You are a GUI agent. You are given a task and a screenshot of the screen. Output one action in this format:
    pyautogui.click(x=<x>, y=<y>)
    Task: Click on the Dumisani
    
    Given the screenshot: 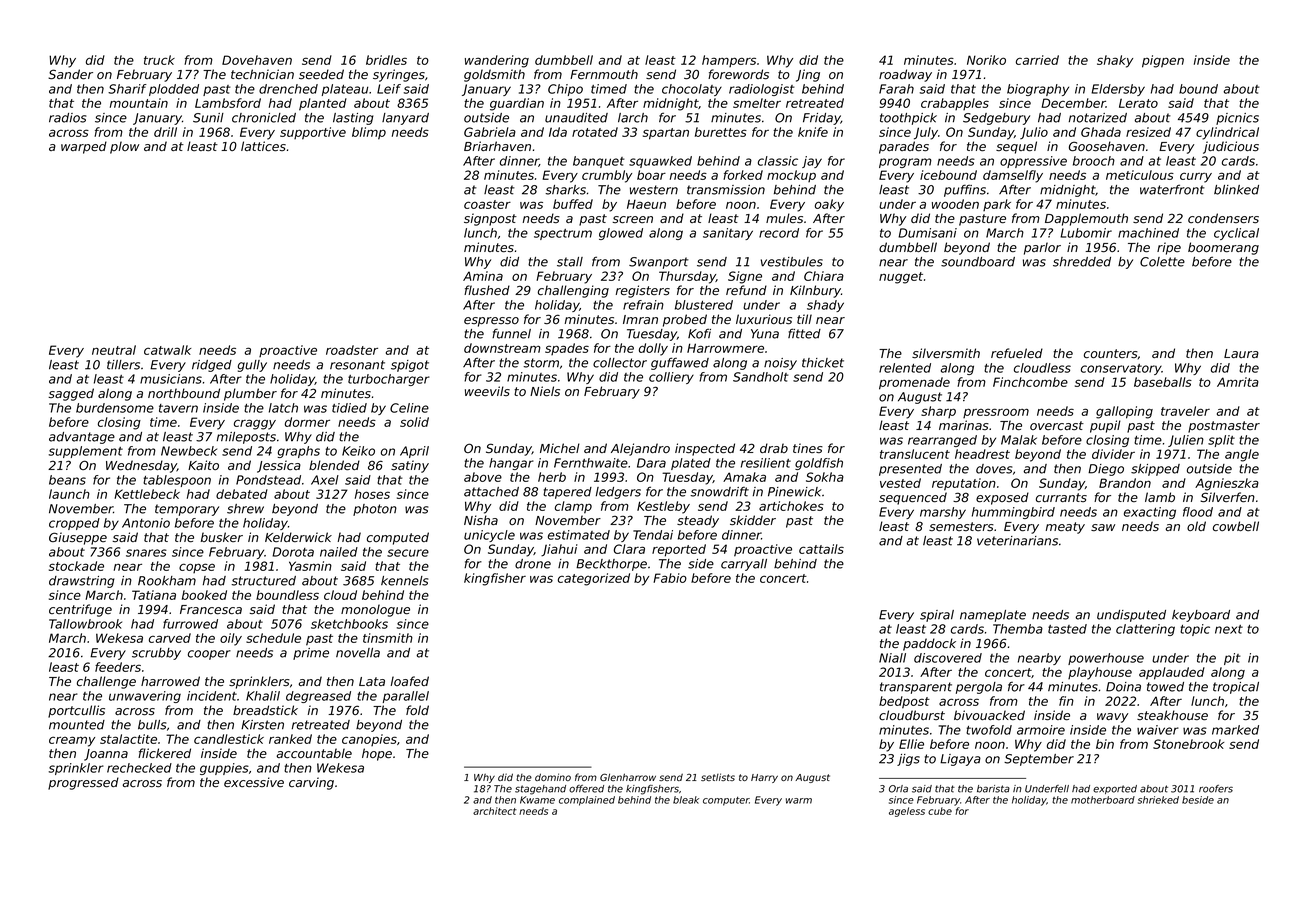 What is the action you would take?
    pyautogui.click(x=927, y=233)
